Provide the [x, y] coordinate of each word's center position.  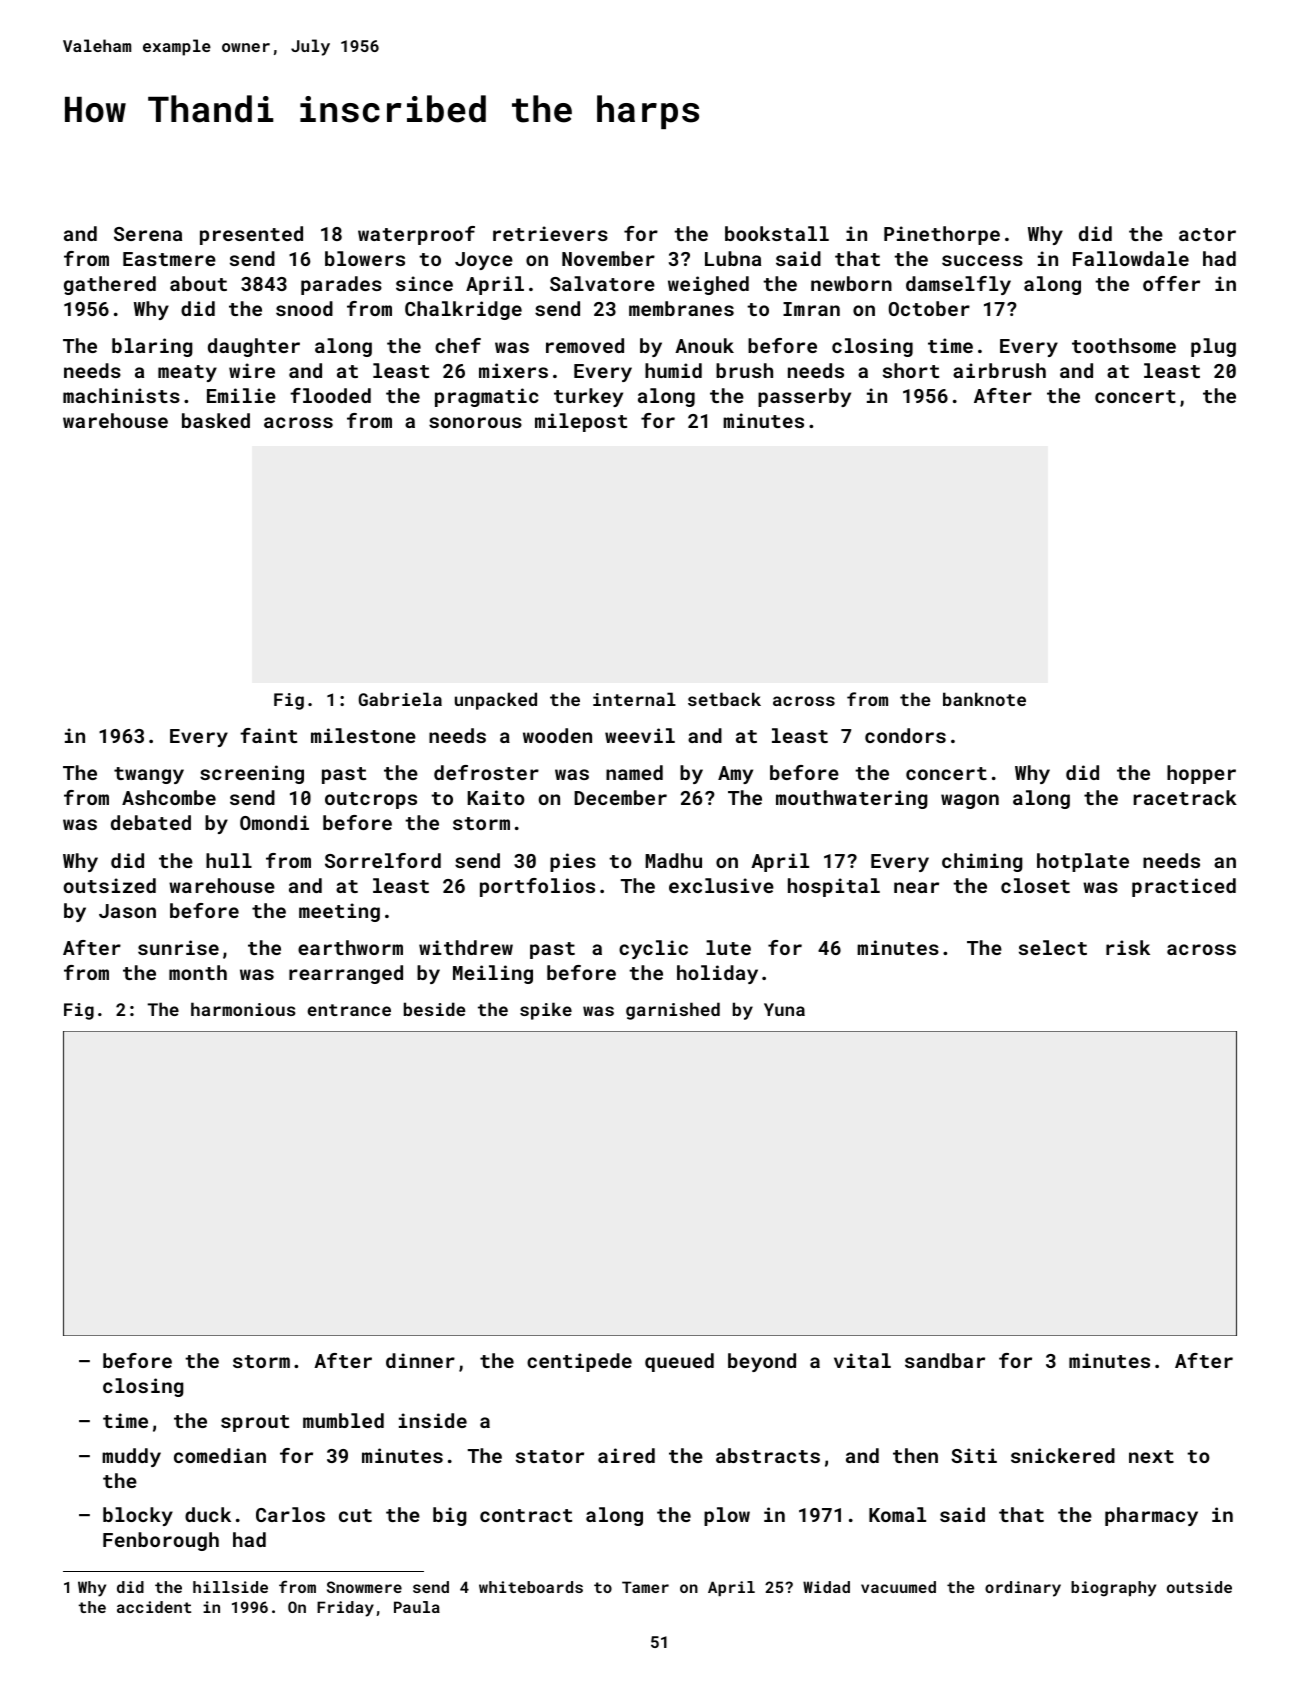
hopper [1201, 774]
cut [355, 1515]
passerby [804, 397]
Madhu [673, 860]
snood [304, 308]
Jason [127, 911]
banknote [984, 699]
